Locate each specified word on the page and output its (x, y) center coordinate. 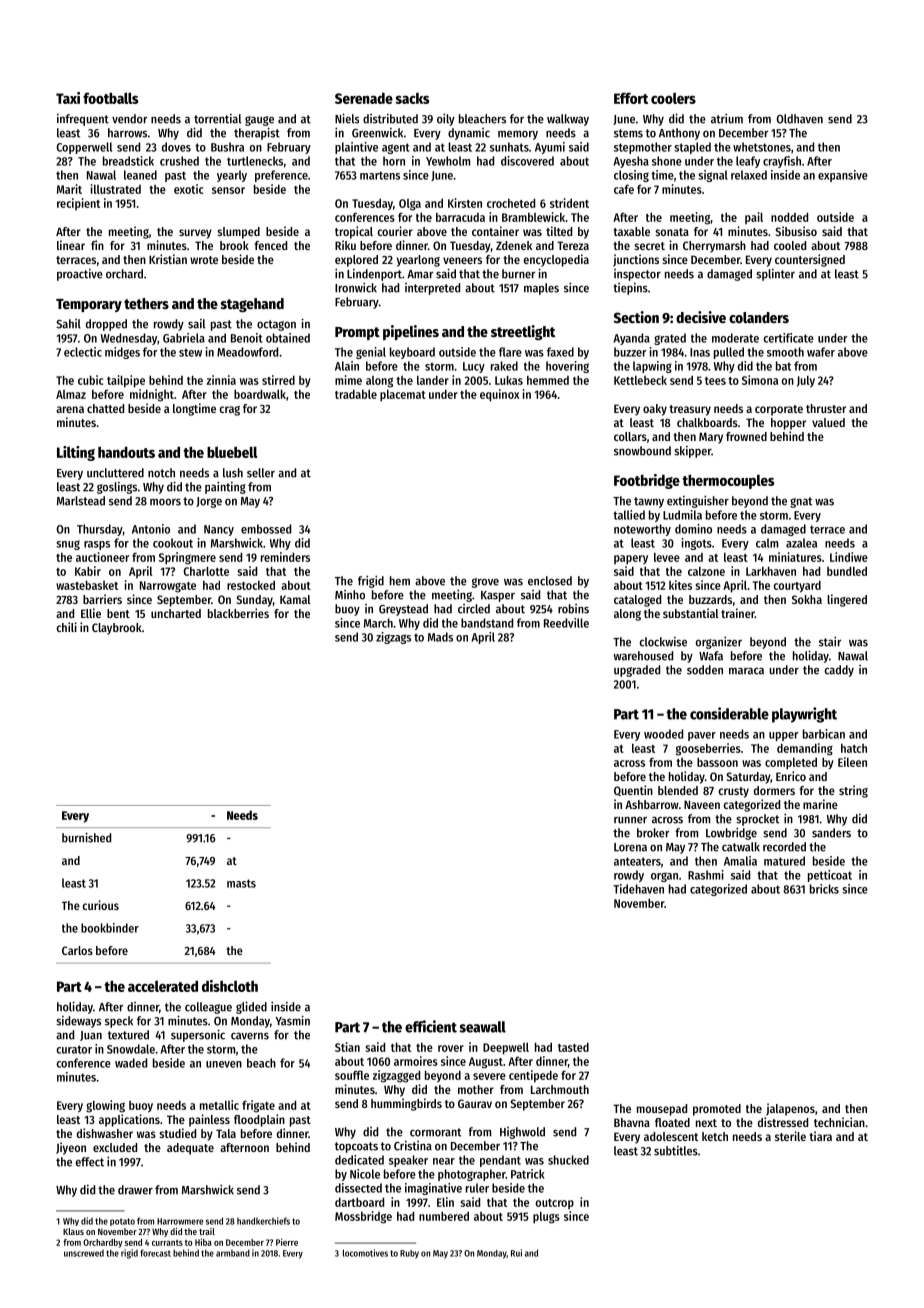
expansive (843, 176)
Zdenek (514, 245)
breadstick (128, 161)
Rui (516, 1253)
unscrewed (84, 1253)
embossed (266, 529)
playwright (804, 715)
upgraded (637, 671)
